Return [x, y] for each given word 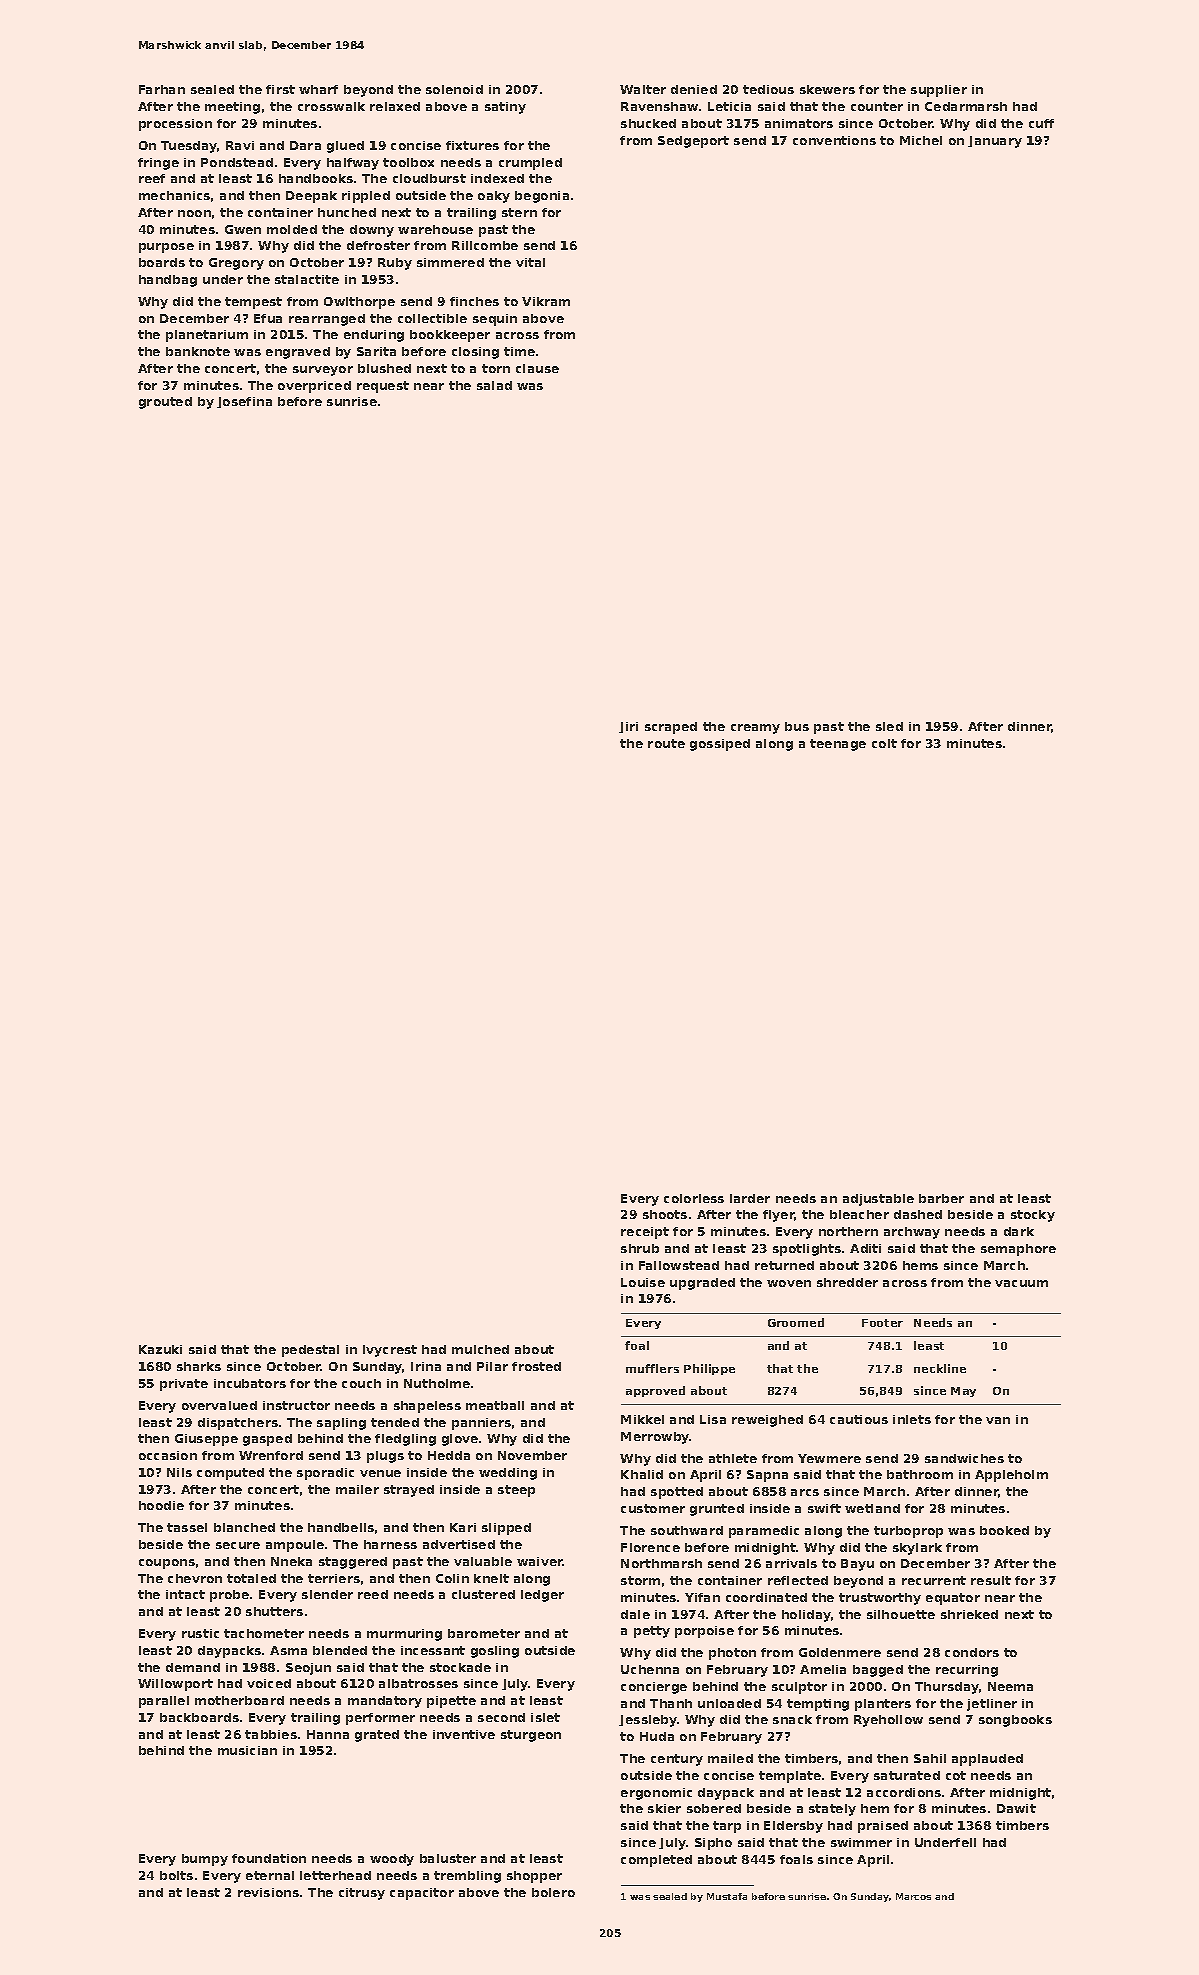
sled [889, 726]
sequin [495, 320]
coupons [167, 1564]
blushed [384, 368]
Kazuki [160, 1349]
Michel [921, 140]
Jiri [628, 727]
